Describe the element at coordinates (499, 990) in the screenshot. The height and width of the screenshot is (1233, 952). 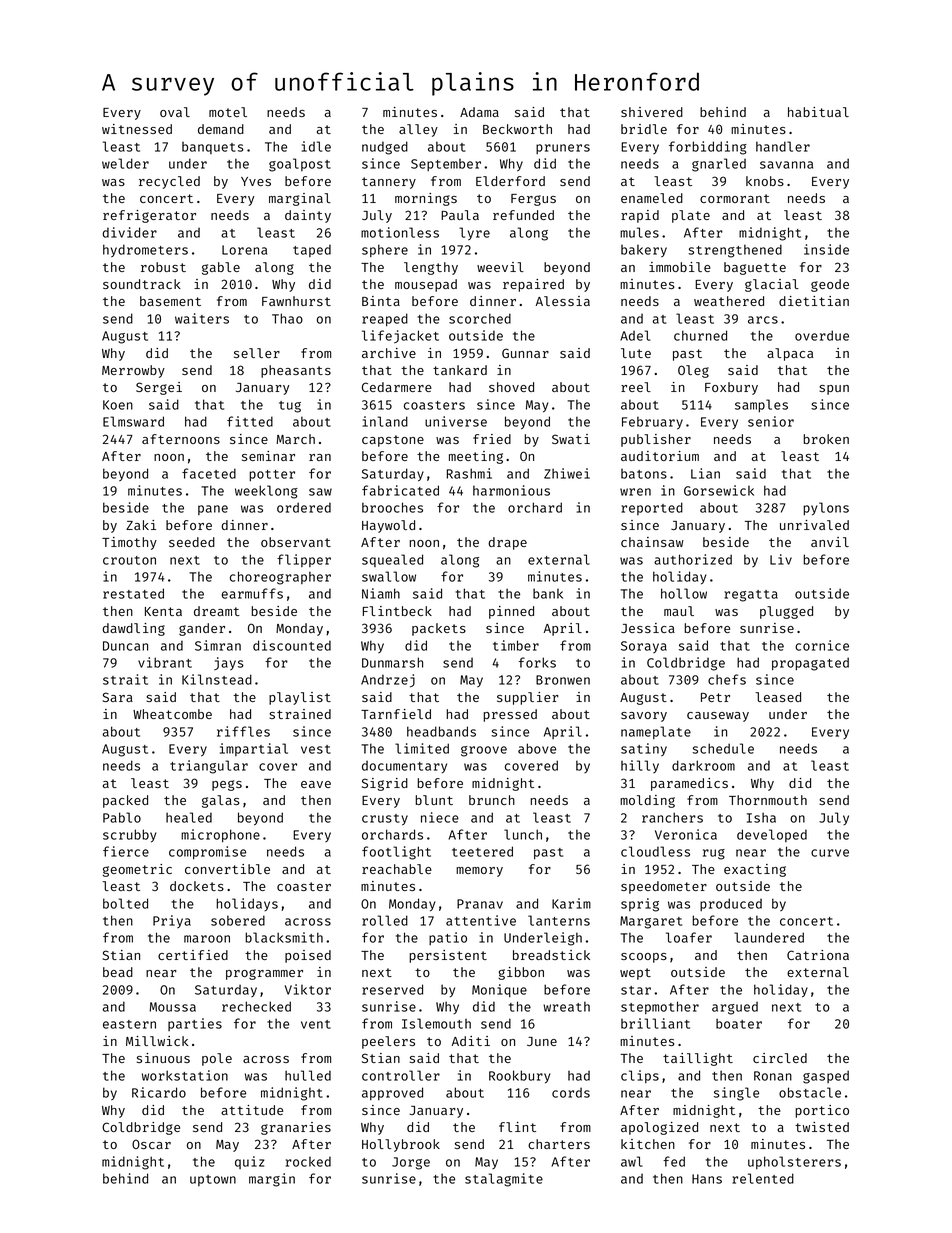
I see `Monique` at that location.
